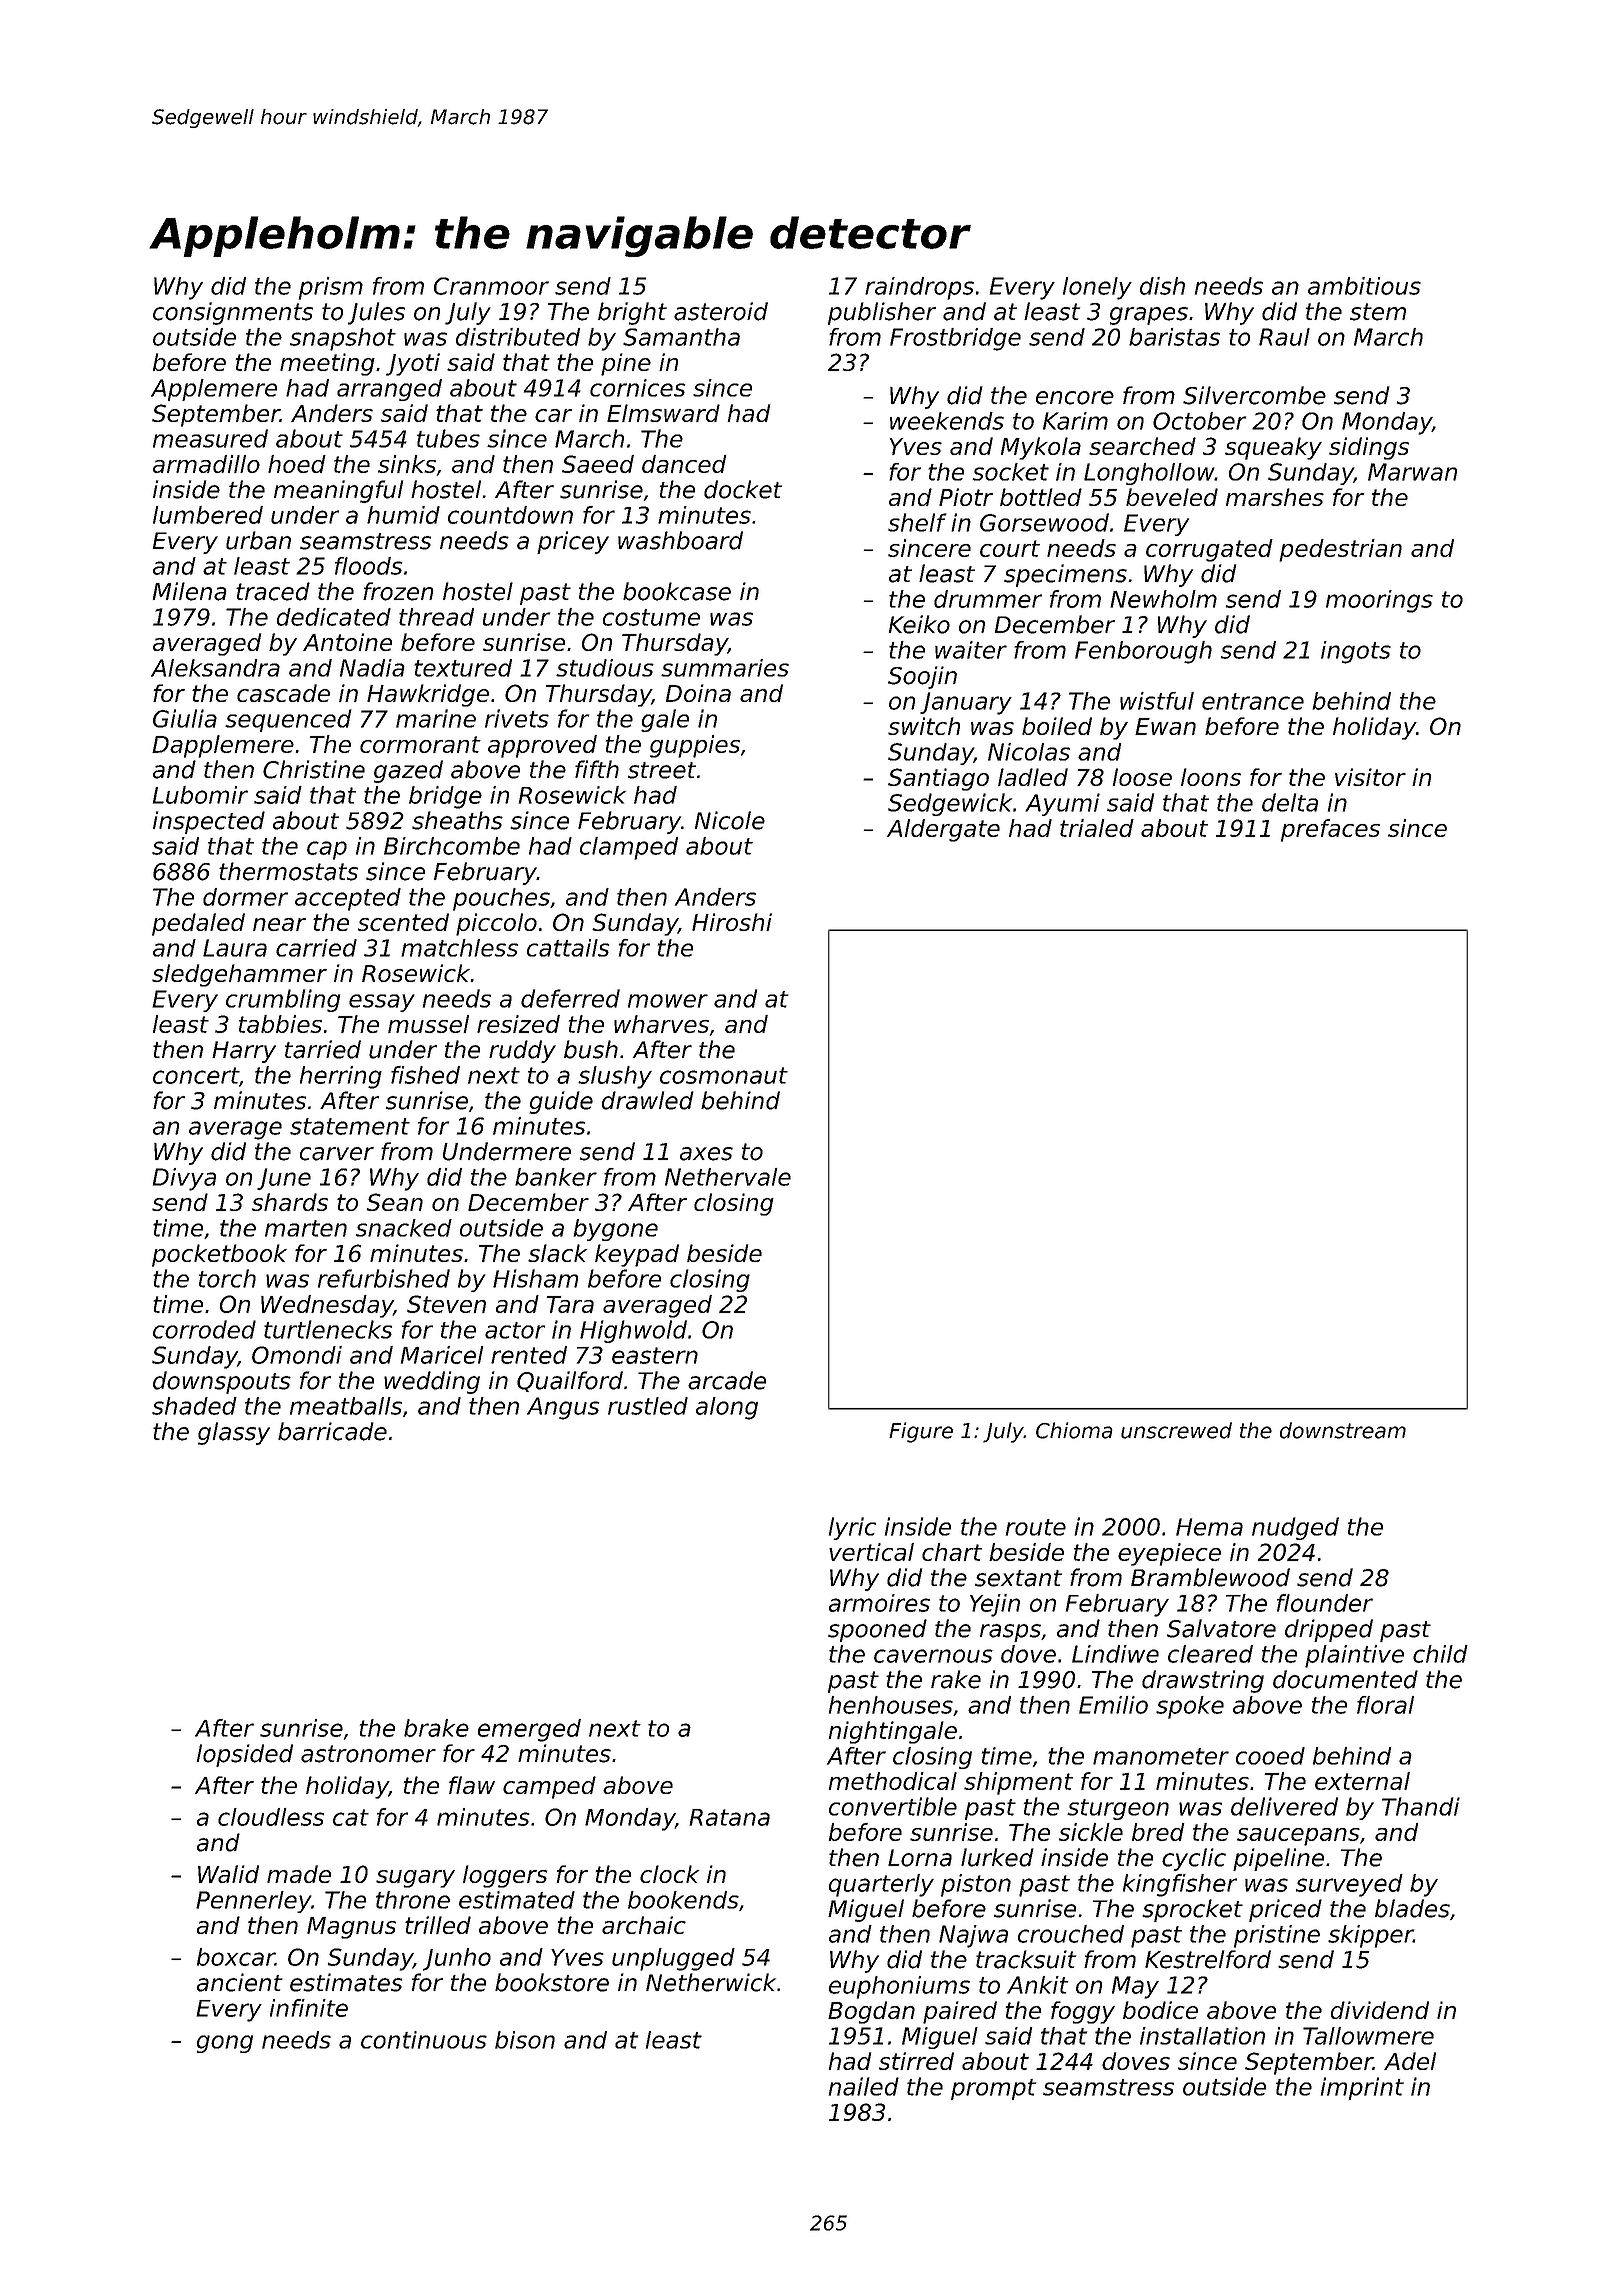 This image has width=1620, height=2292. Describe the element at coordinates (424, 2040) in the image. I see `continuous` at that location.
